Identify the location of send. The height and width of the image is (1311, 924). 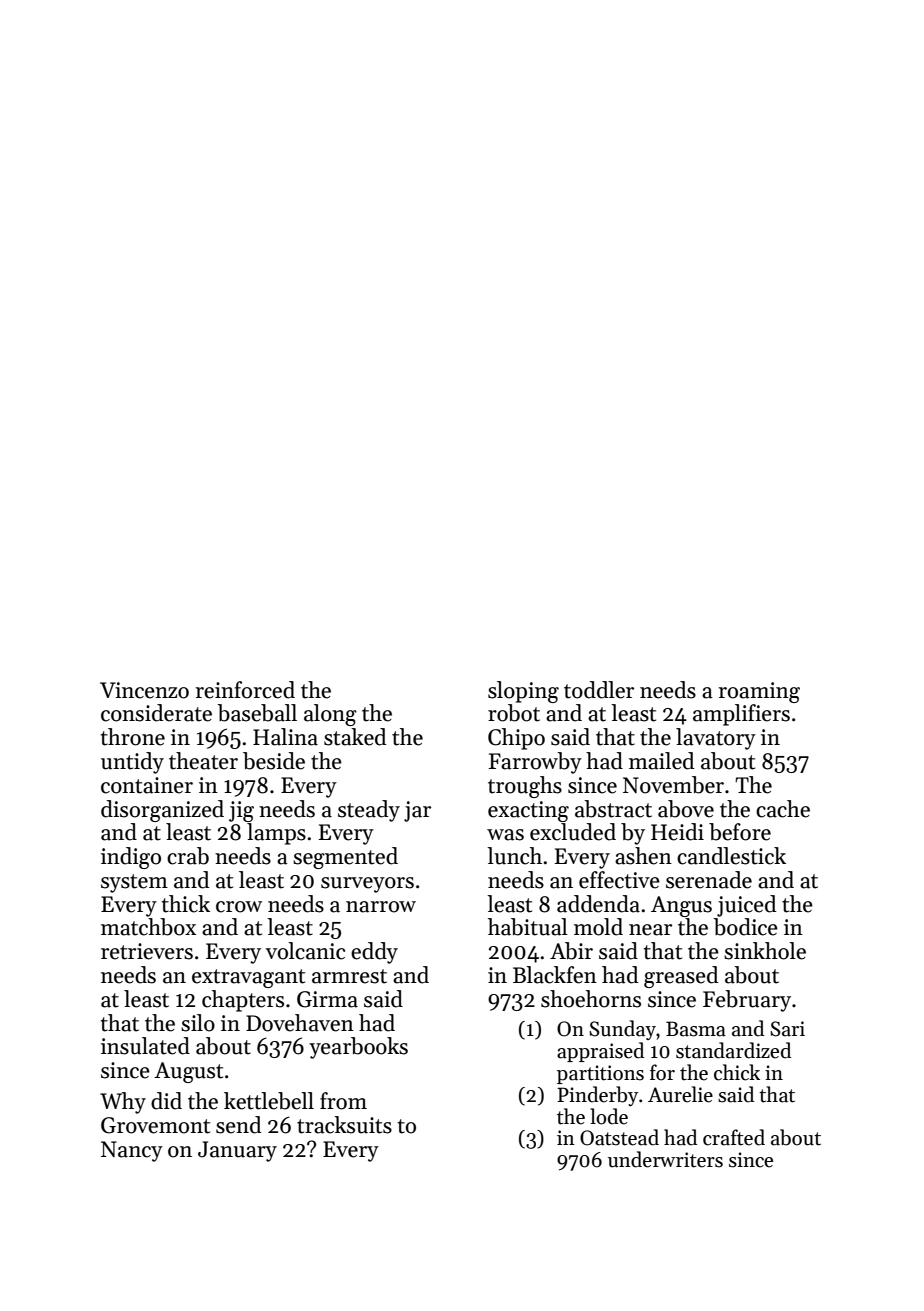
(238, 1125).
